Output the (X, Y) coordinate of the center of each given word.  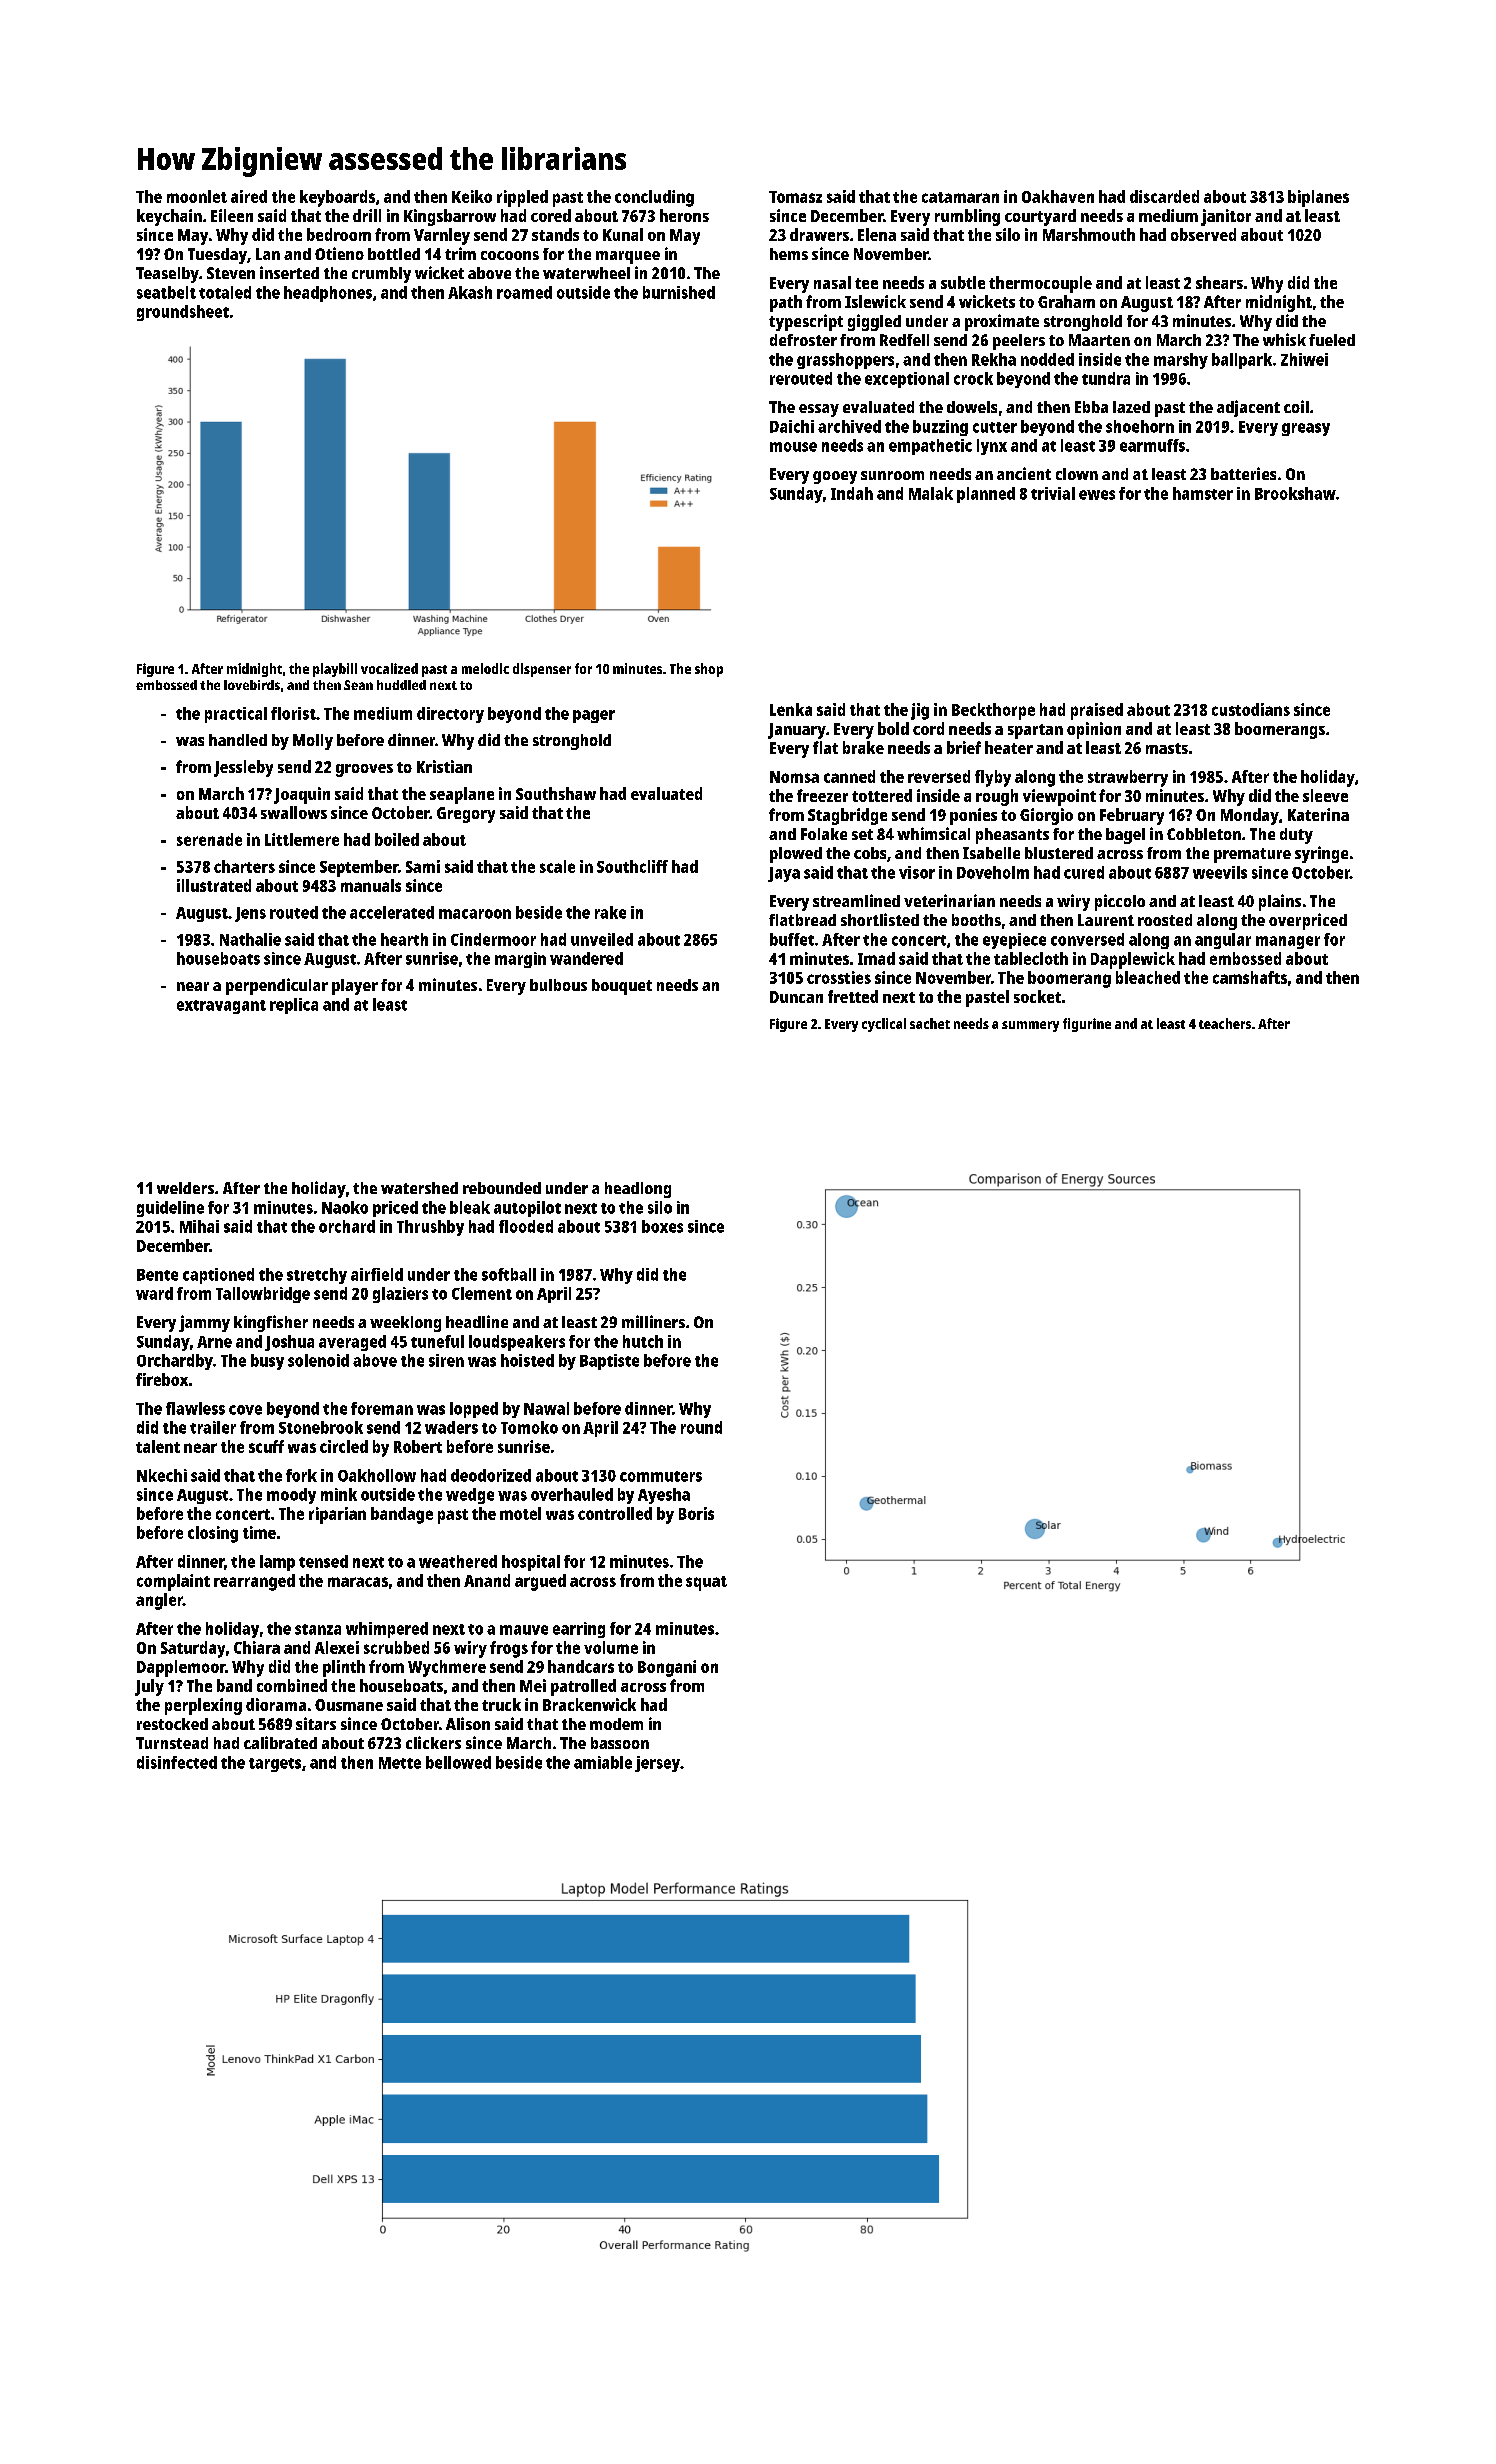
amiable (603, 1762)
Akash (470, 292)
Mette (400, 1763)
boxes (662, 1226)
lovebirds (252, 685)
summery (1030, 1026)
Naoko (345, 1207)
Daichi (792, 426)
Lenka (791, 709)
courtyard (1040, 217)
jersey (657, 1764)
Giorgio (1046, 816)
